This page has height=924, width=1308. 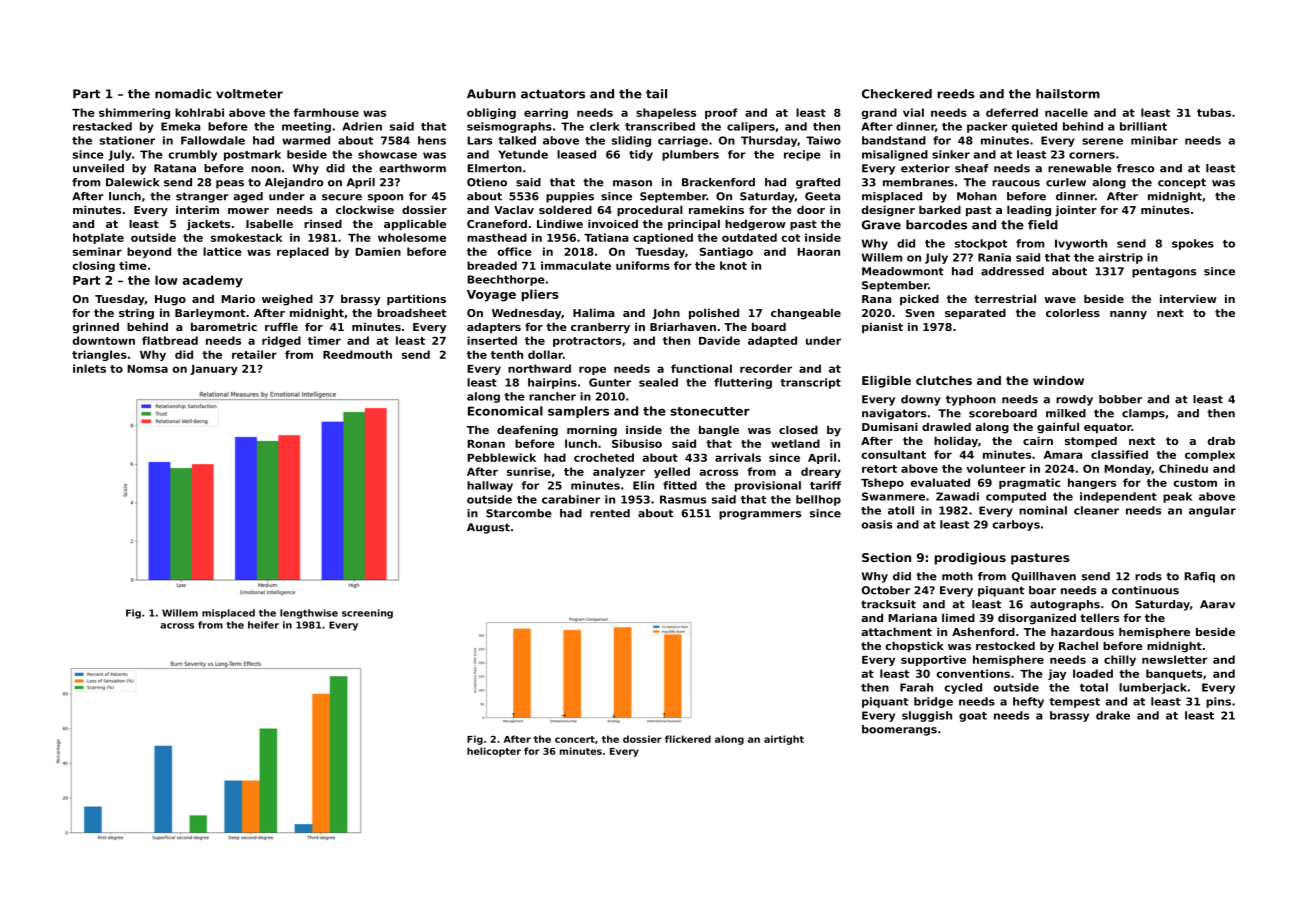 I want to click on clamps, so click(x=1143, y=414).
